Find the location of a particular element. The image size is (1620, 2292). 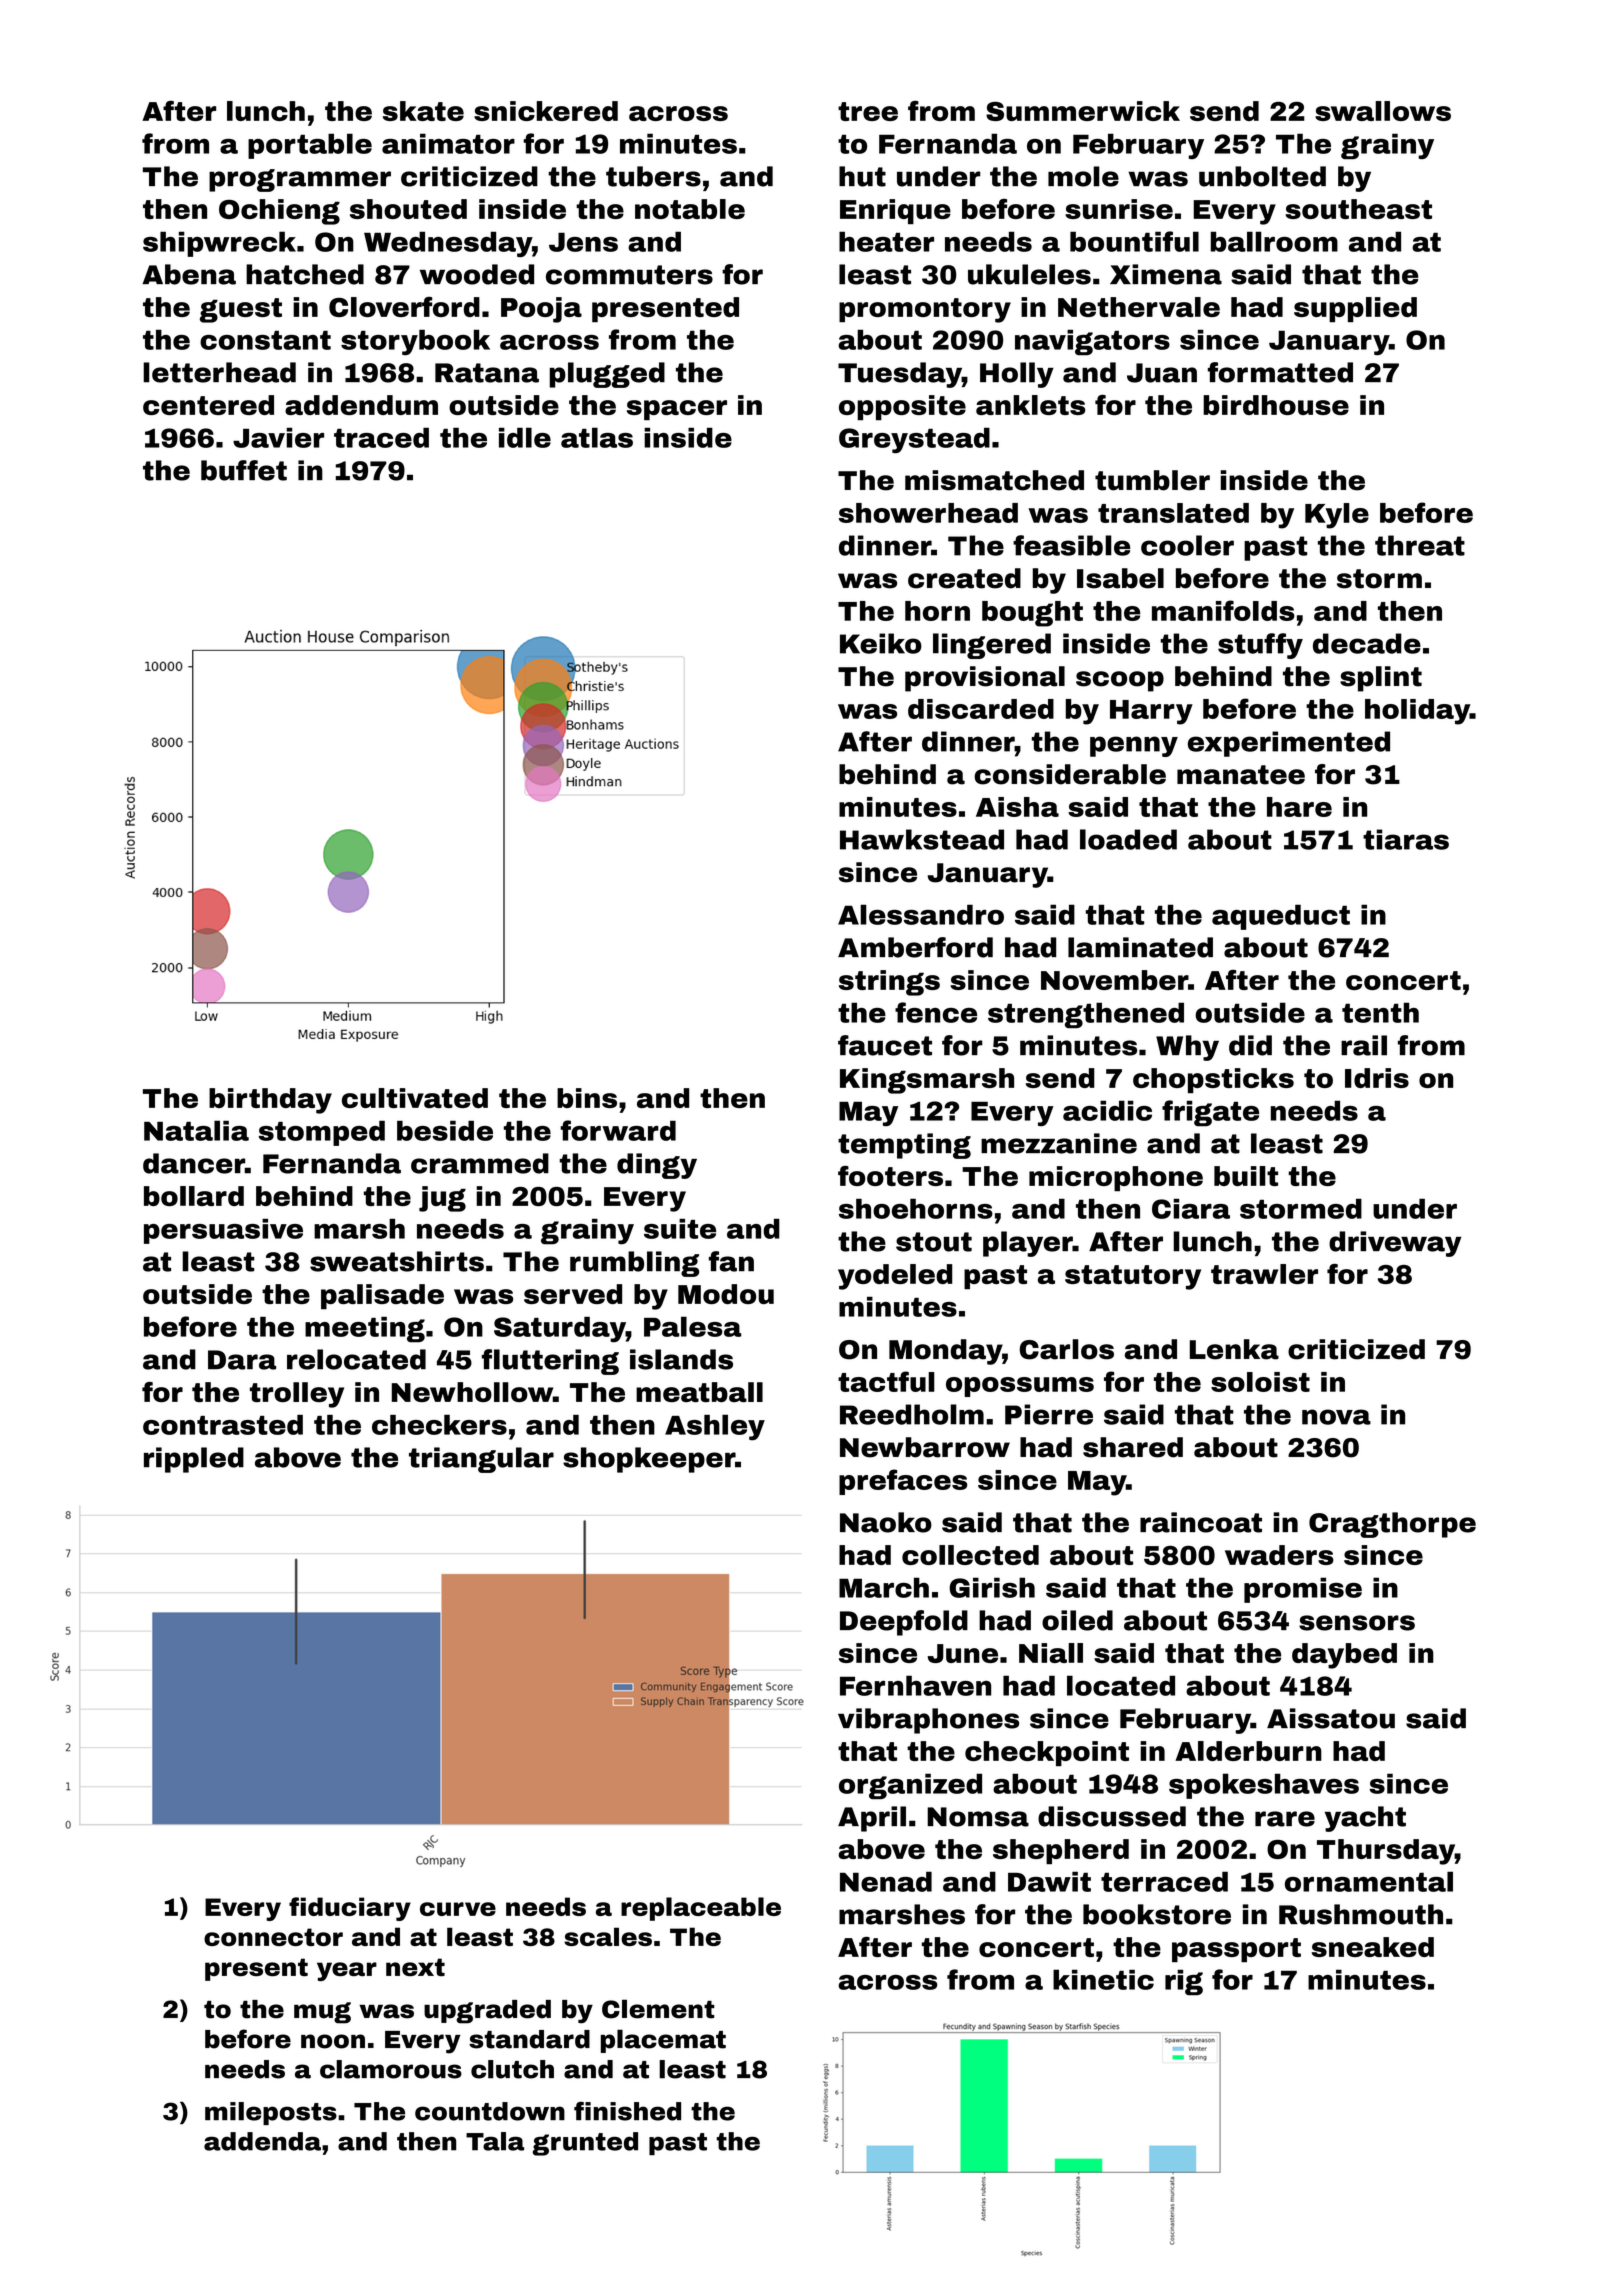

swallows is located at coordinates (1383, 111).
